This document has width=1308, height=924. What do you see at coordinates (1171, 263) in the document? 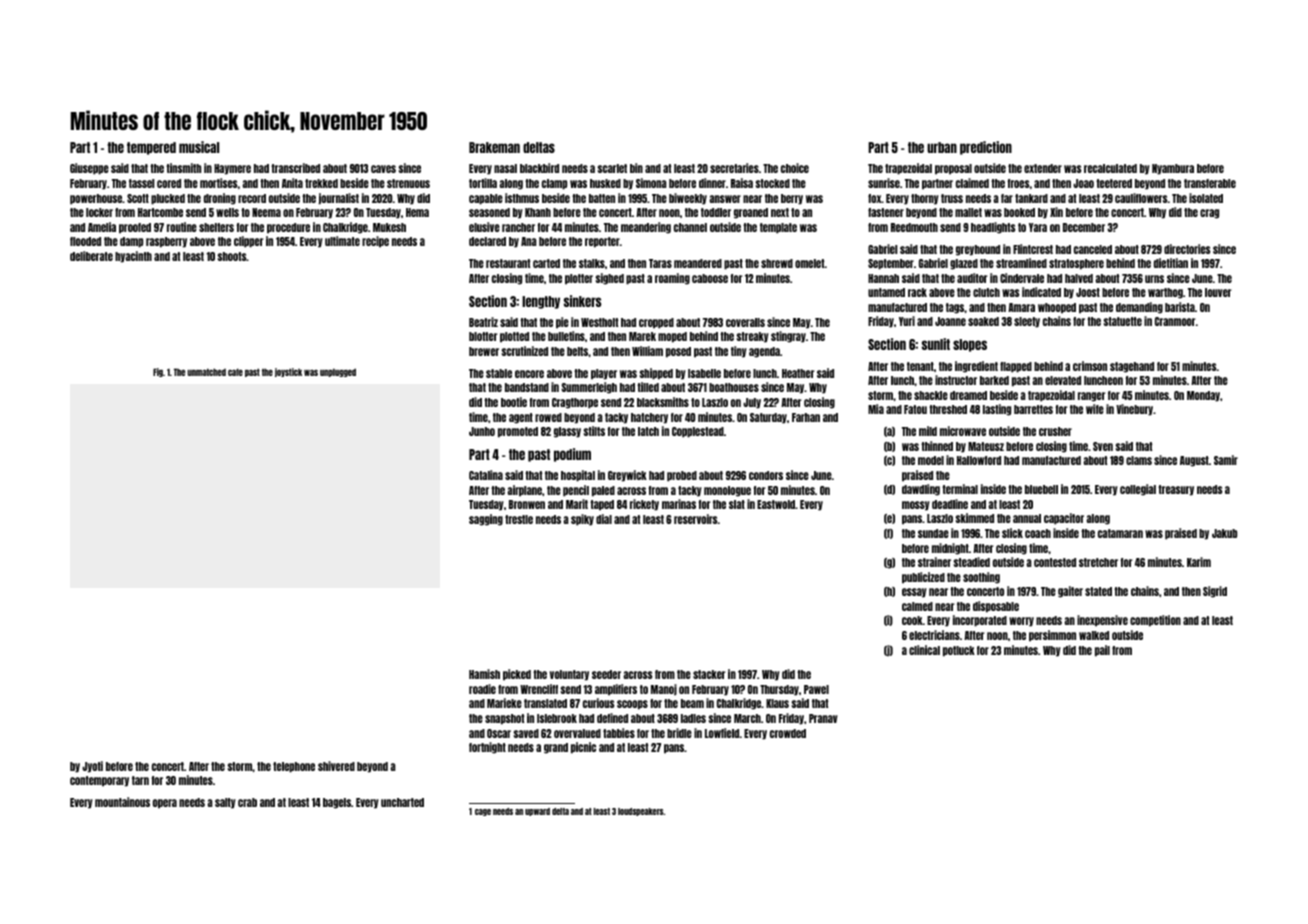
I see `dietitian` at bounding box center [1171, 263].
